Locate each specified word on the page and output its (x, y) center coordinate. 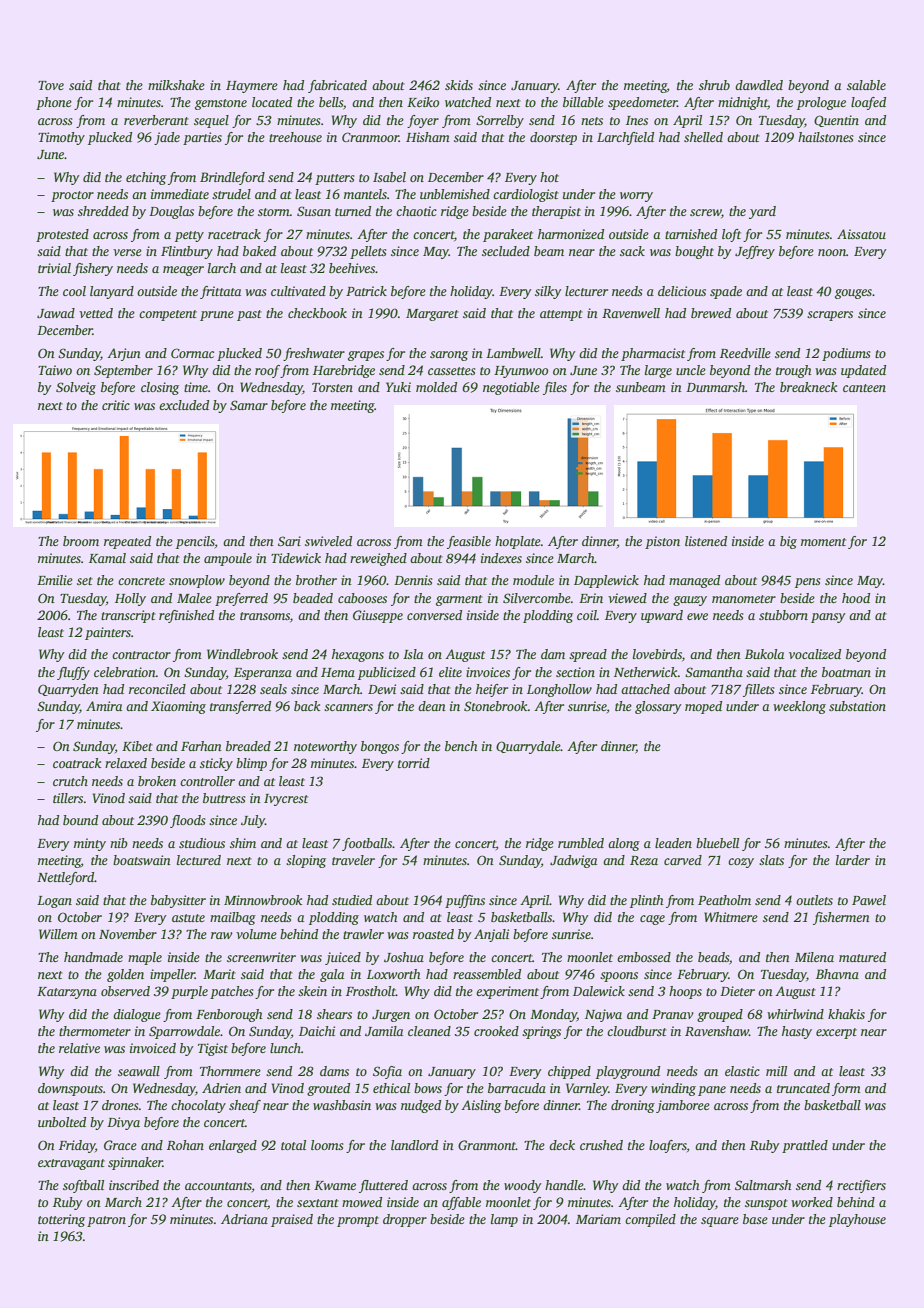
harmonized (571, 234)
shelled (703, 137)
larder (853, 860)
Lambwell (513, 353)
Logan (54, 902)
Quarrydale (528, 747)
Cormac (192, 353)
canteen (864, 388)
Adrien (221, 1088)
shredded (103, 211)
